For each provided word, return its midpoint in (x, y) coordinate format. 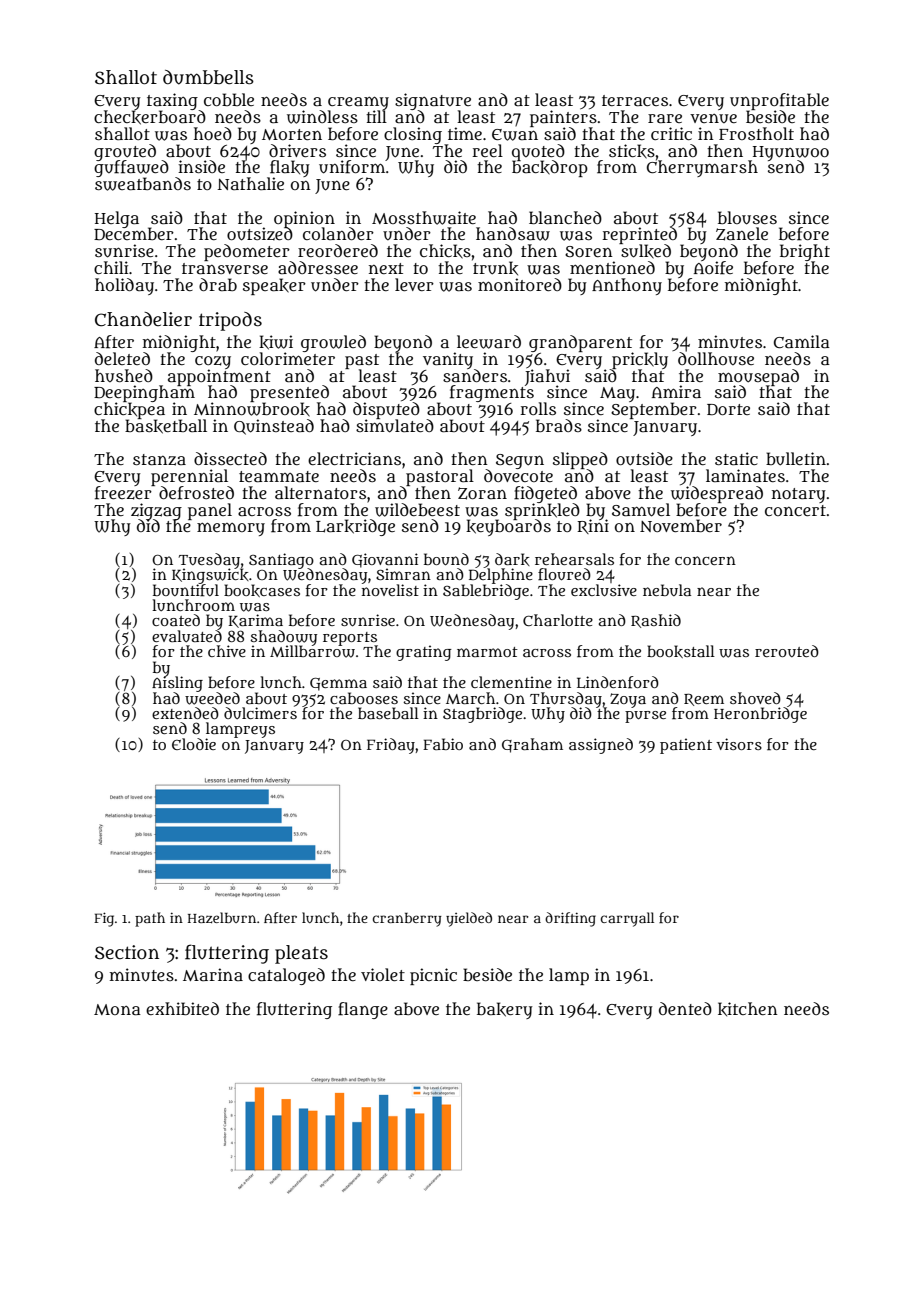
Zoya (628, 700)
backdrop (550, 169)
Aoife (713, 268)
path (150, 919)
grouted (125, 152)
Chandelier (143, 319)
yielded (469, 919)
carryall (627, 919)
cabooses (364, 698)
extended (185, 713)
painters (563, 118)
